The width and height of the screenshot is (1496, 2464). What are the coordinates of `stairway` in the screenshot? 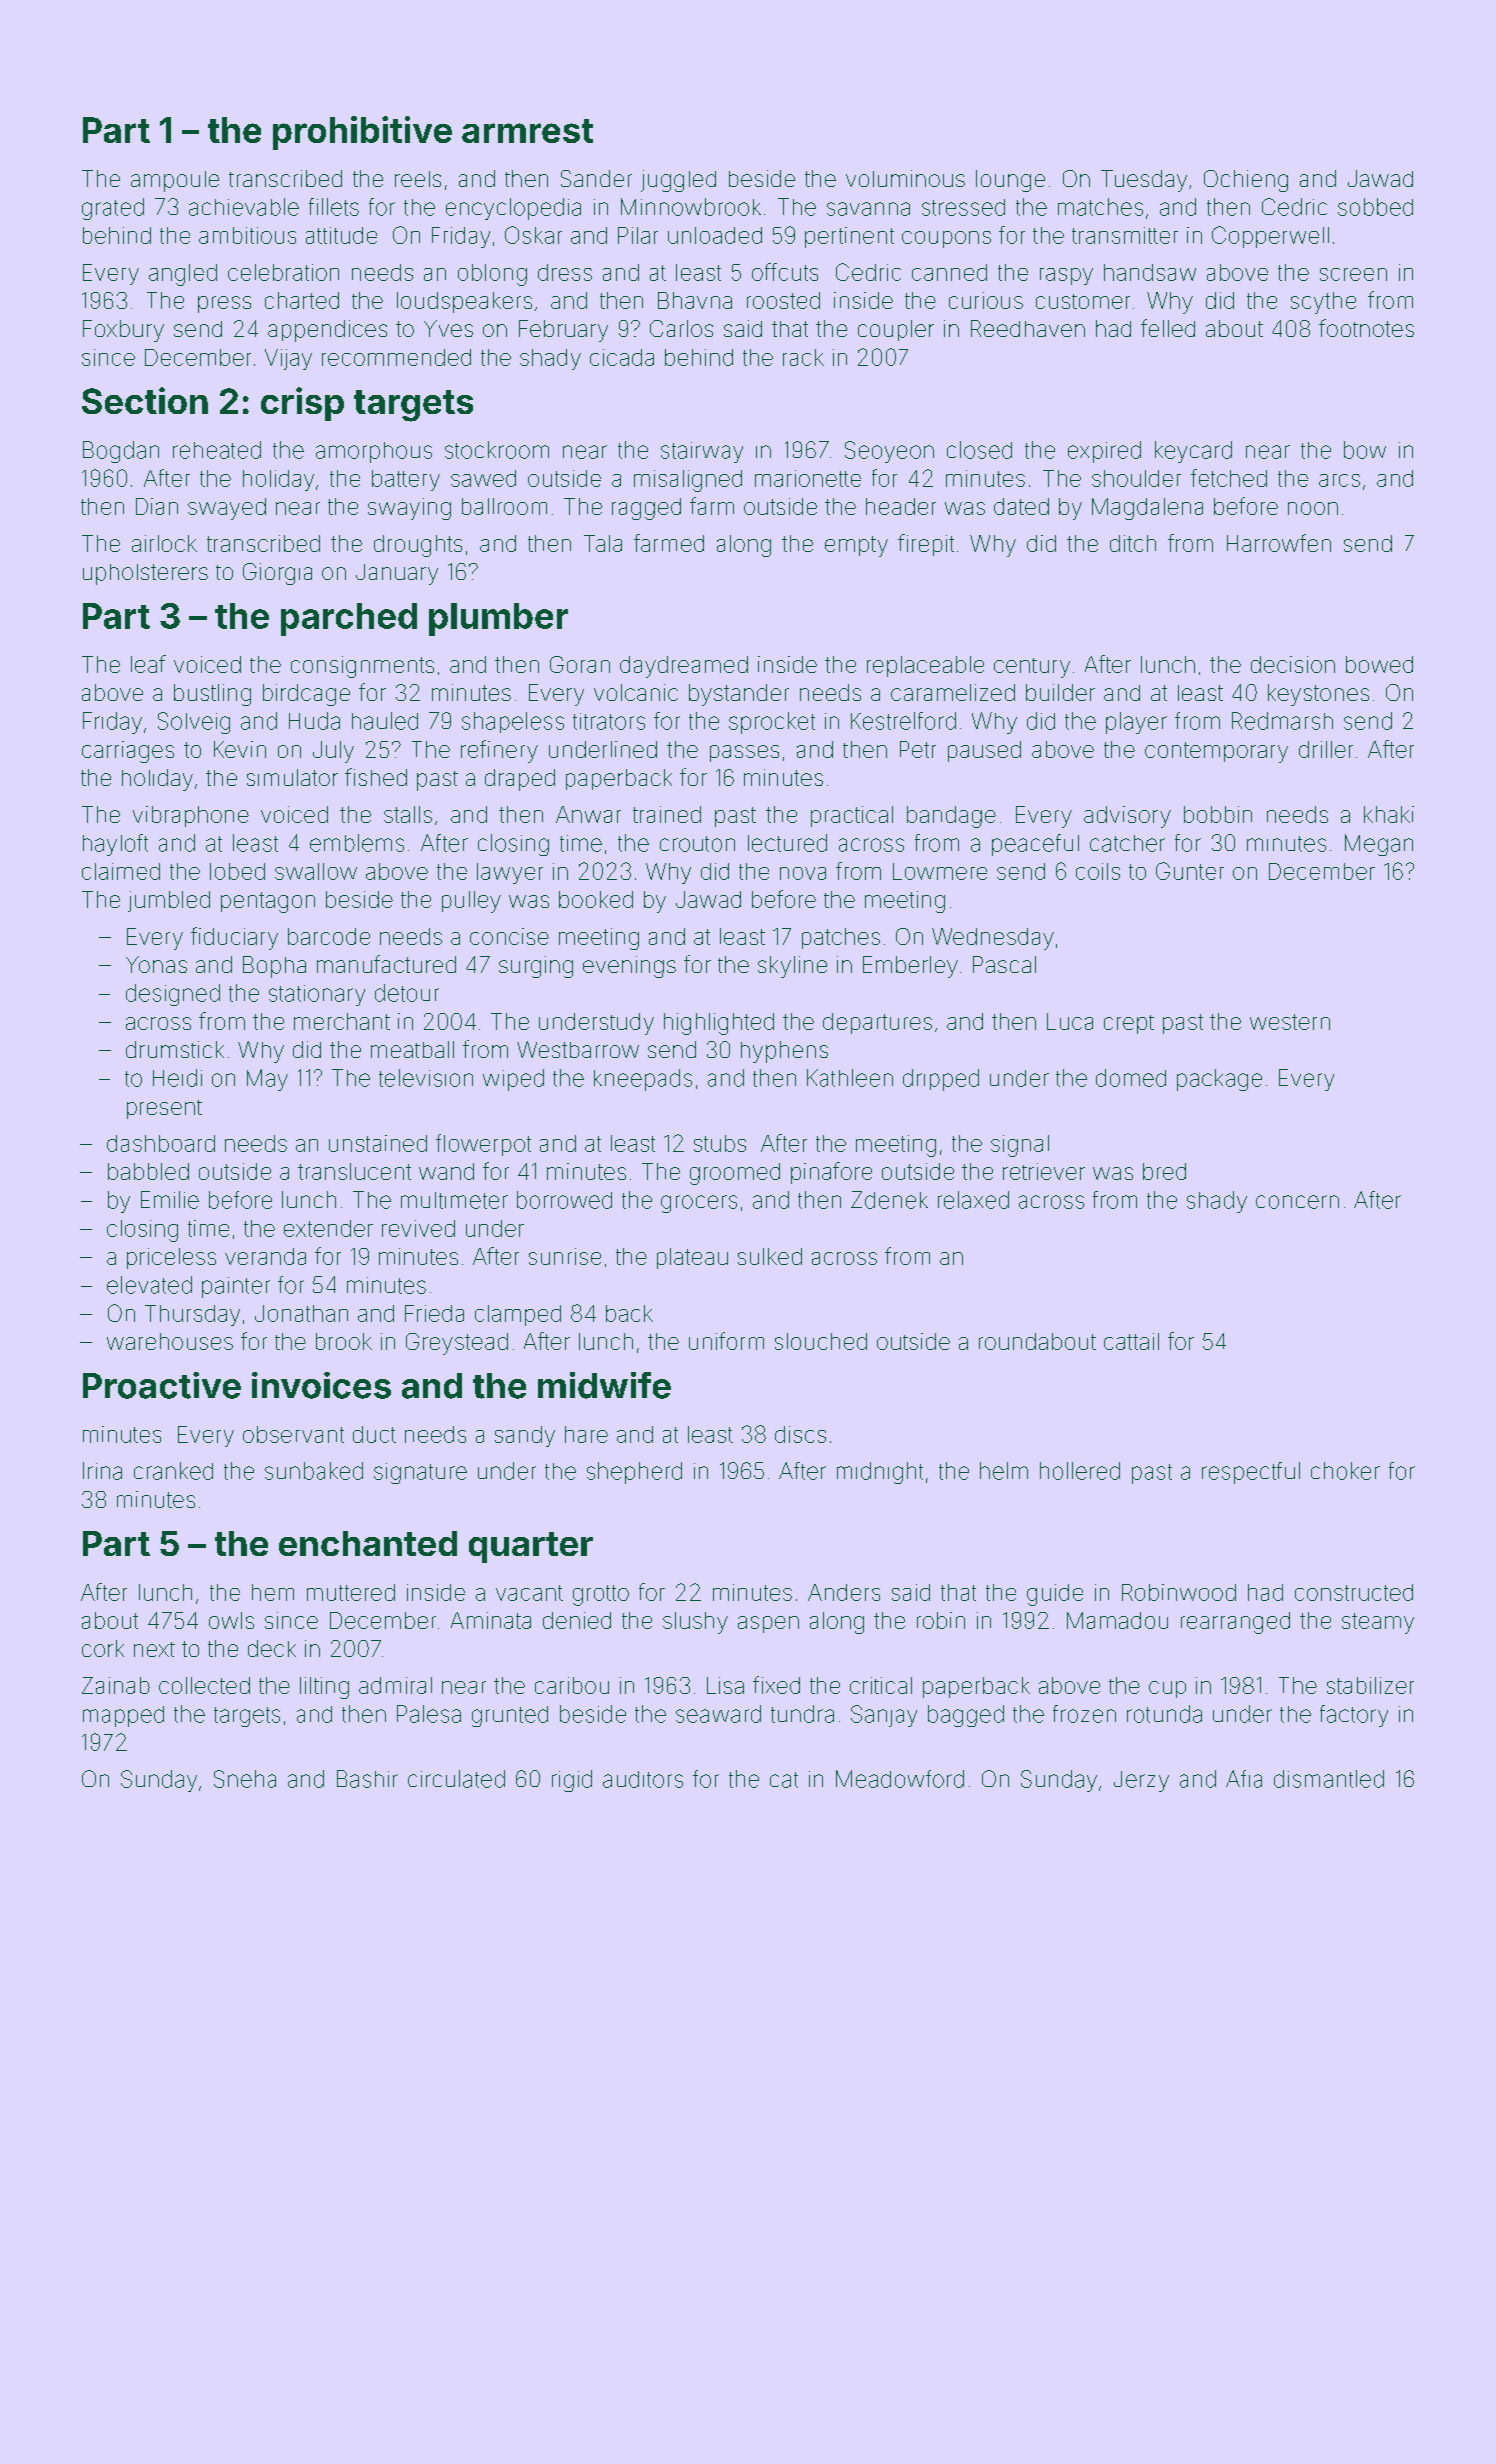 It's located at (702, 452).
